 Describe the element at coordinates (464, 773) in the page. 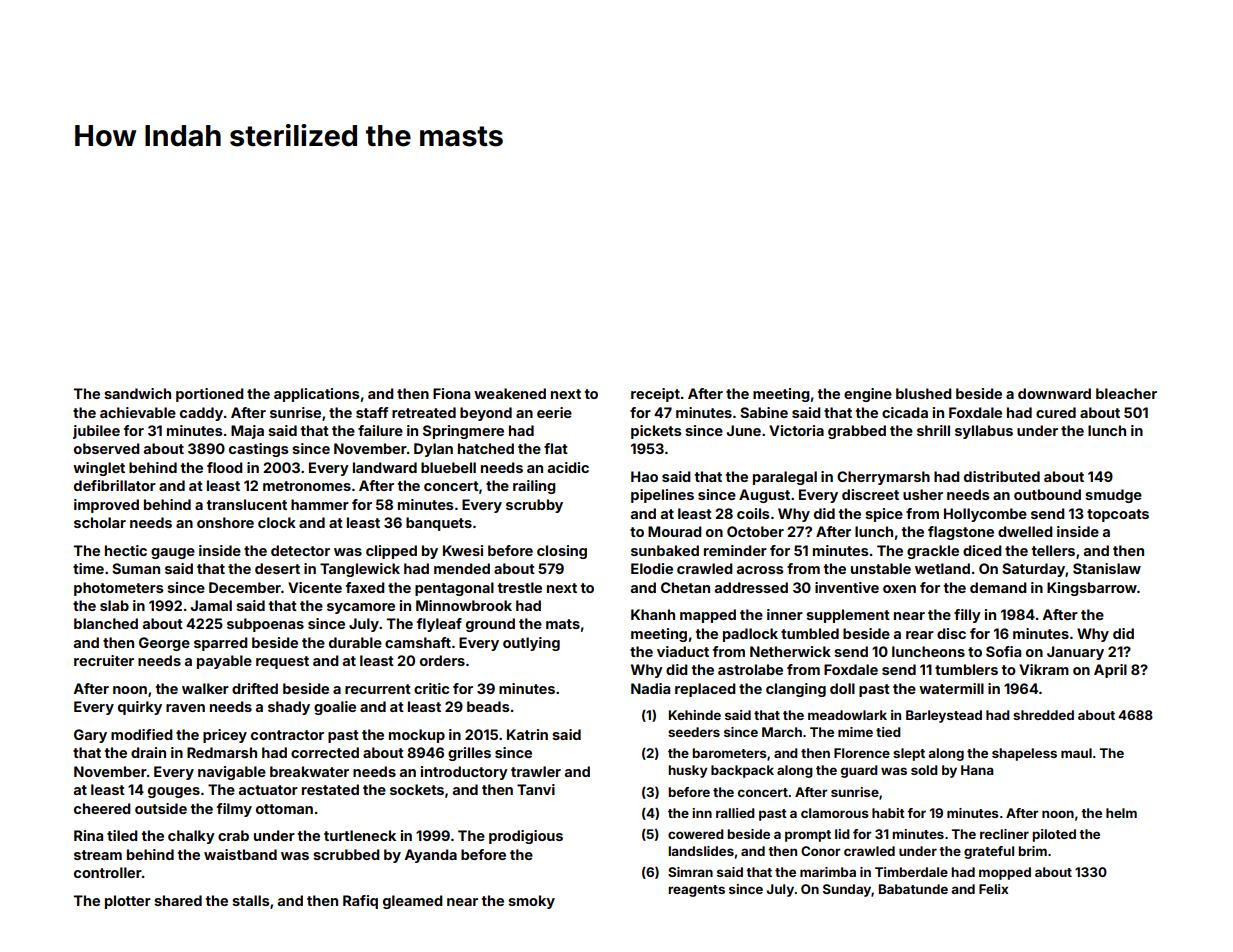

I see `introductory` at that location.
